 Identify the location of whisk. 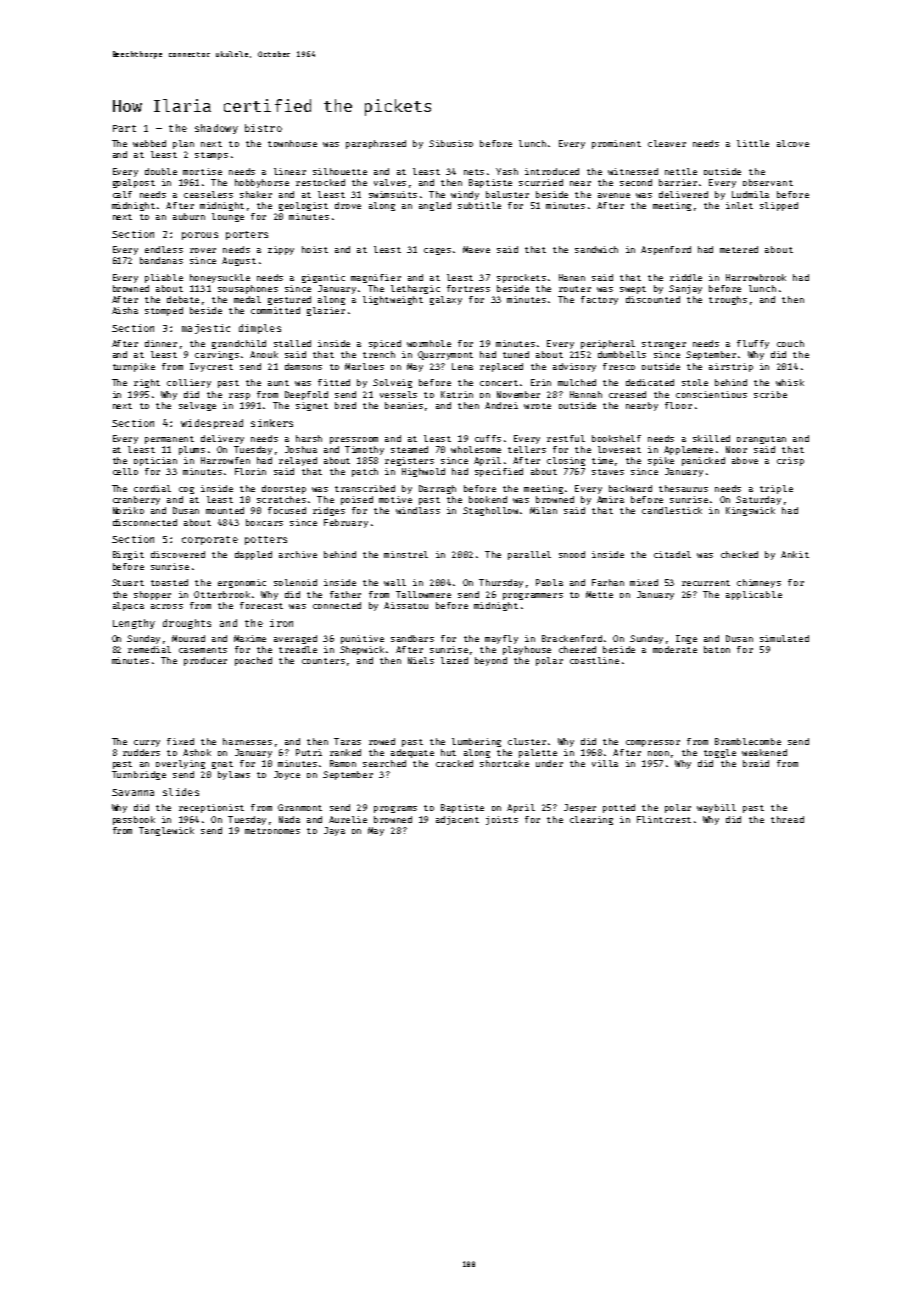
(790, 382).
